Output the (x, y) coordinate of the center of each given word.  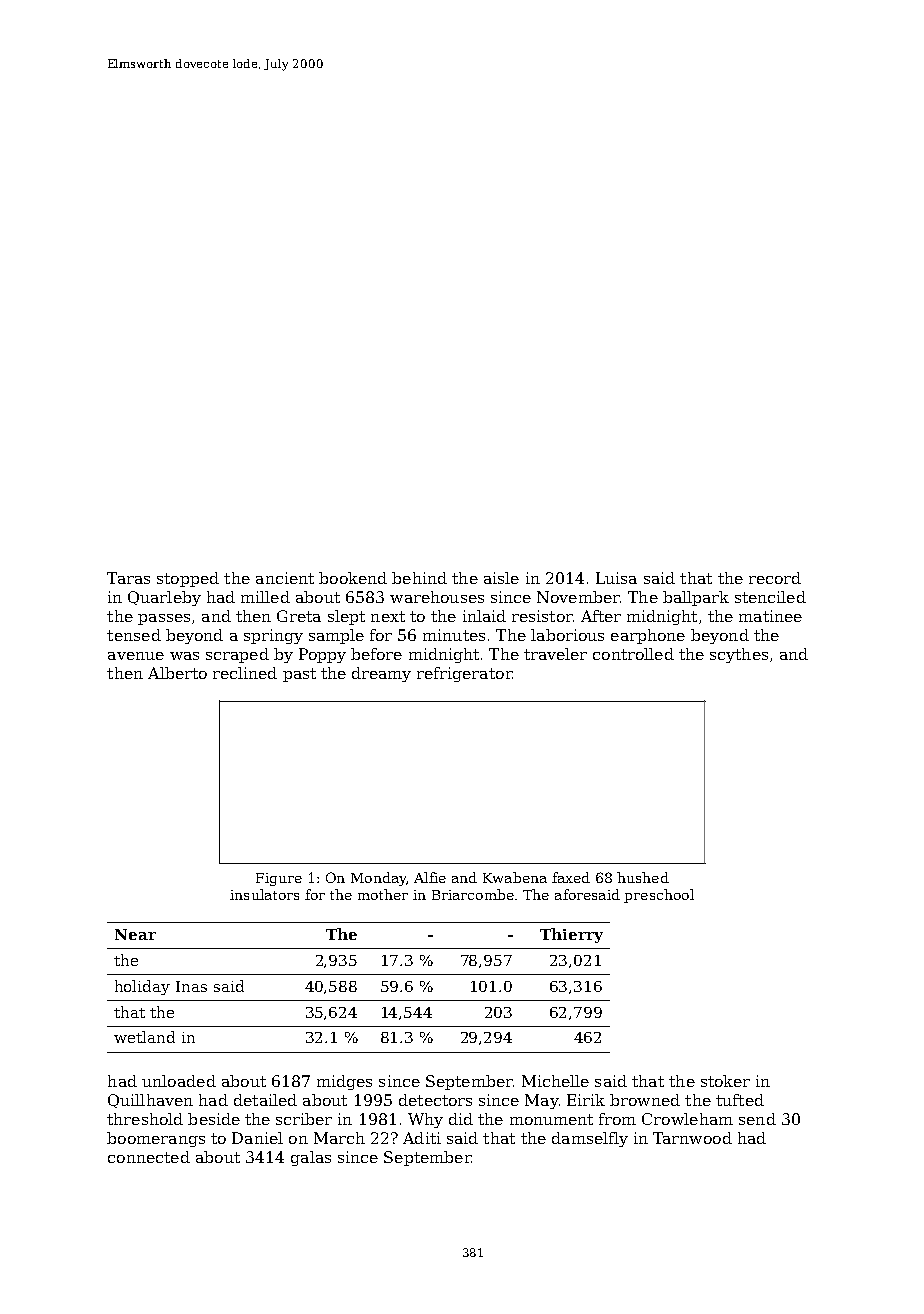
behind (419, 578)
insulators (264, 894)
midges (344, 1082)
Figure (279, 879)
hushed (643, 877)
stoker (725, 1081)
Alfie (430, 877)
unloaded (179, 1081)
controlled (633, 654)
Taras (128, 578)
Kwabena (515, 877)
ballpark (696, 598)
